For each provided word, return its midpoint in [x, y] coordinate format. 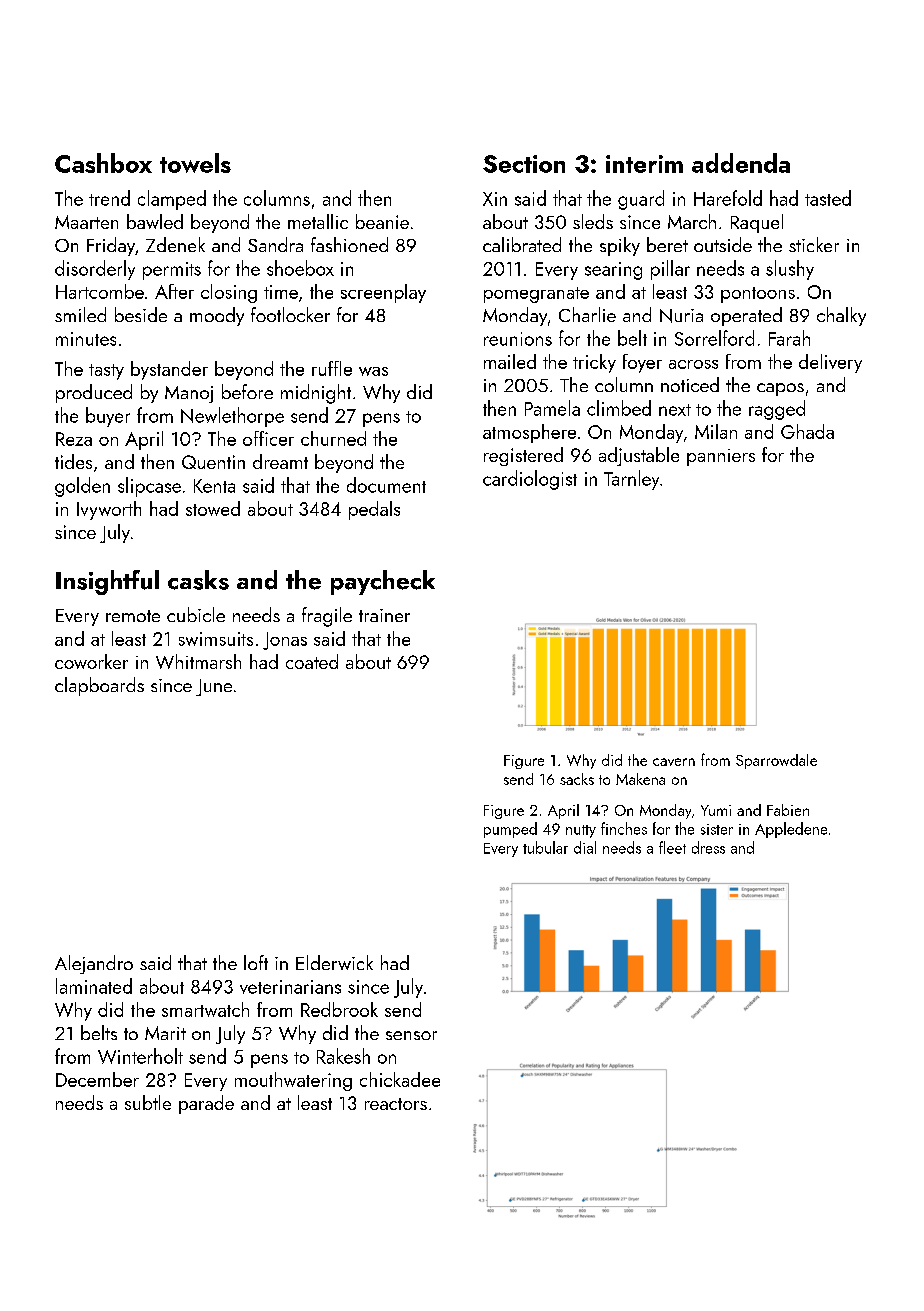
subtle [148, 1102]
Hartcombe [100, 291]
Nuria [681, 316]
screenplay [383, 293]
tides [73, 461]
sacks [577, 779]
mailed [510, 361]
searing [613, 271]
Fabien [788, 810]
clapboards [99, 686]
